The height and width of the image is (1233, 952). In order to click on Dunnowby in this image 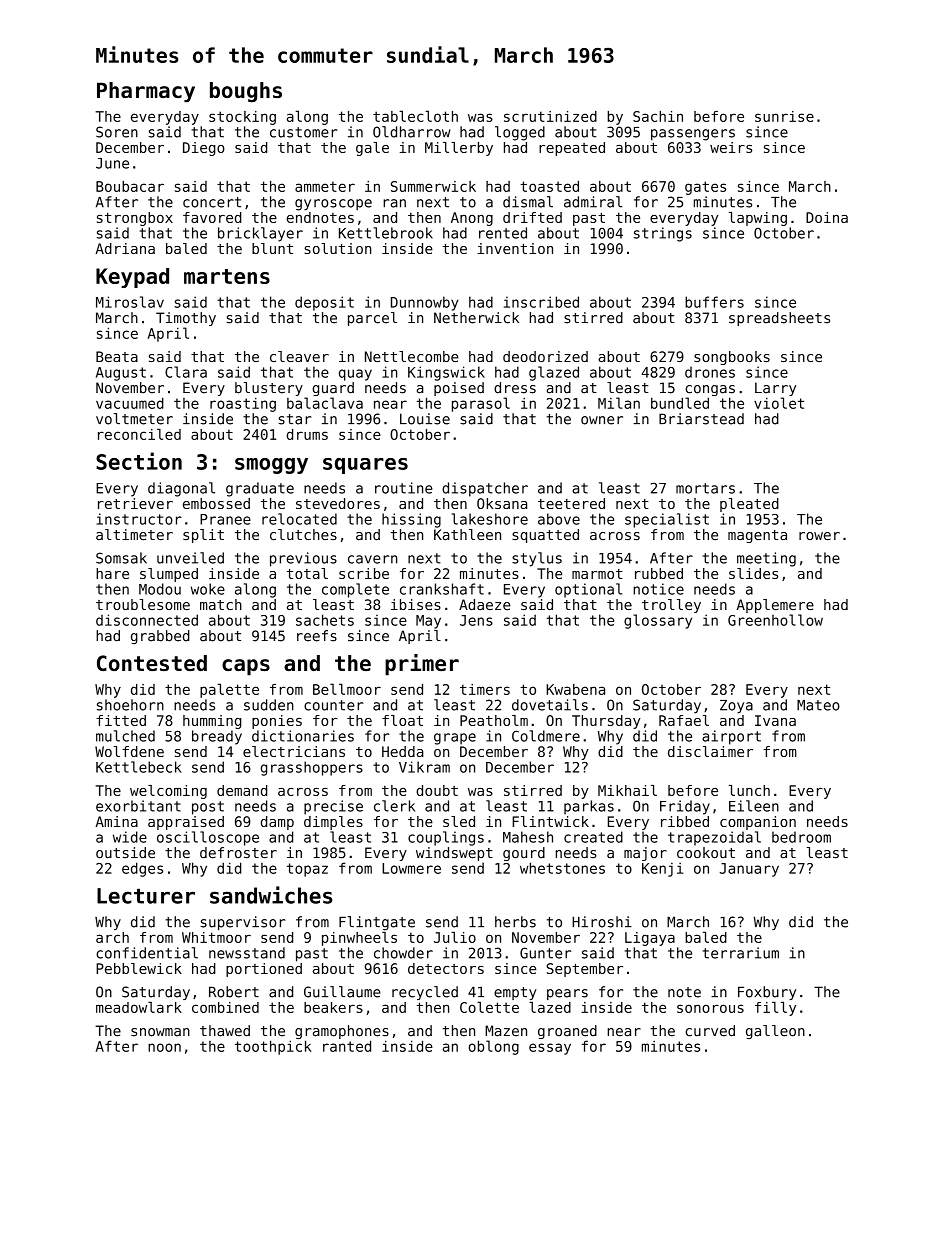, I will do `click(425, 303)`.
